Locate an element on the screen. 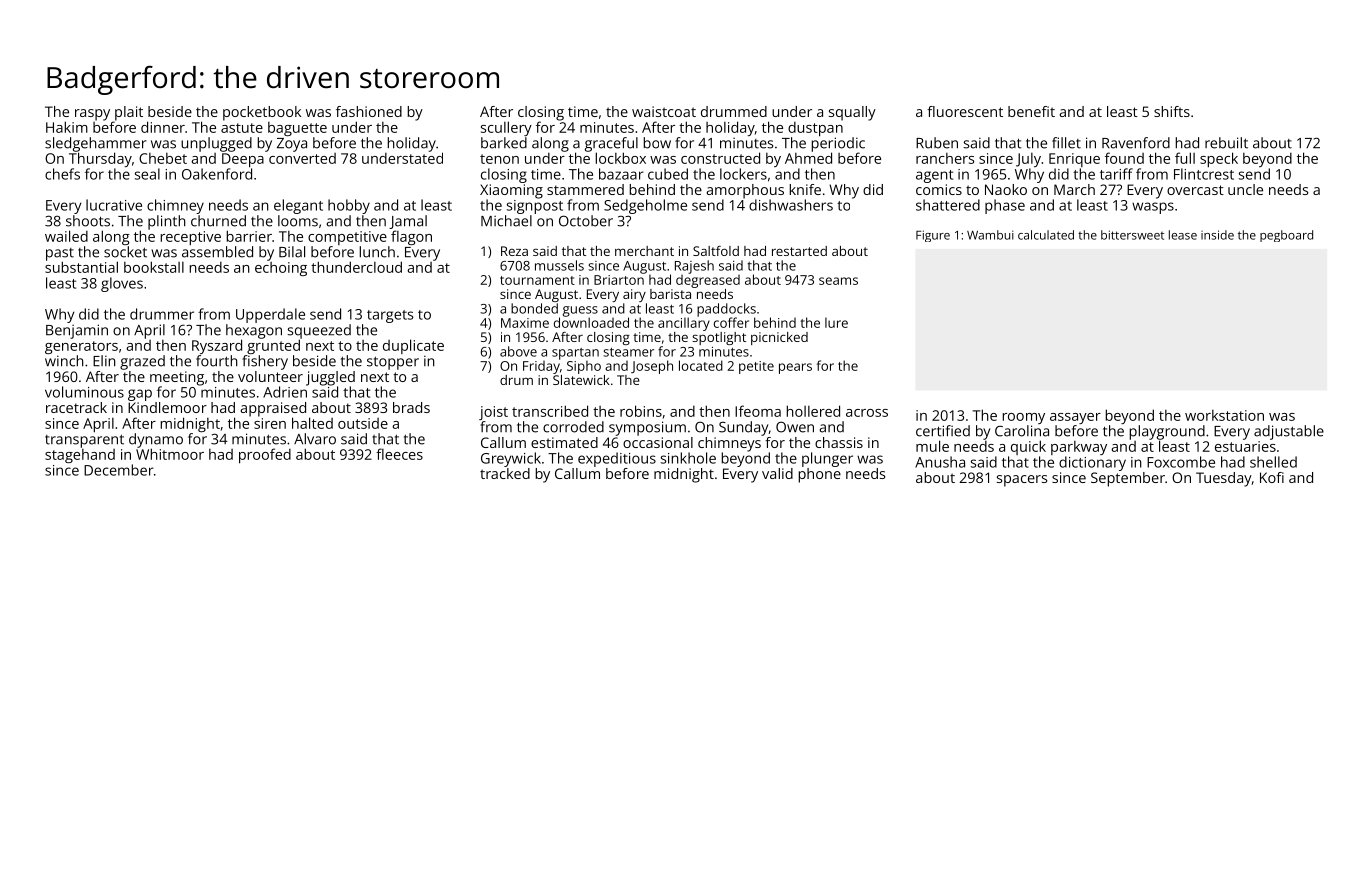  coffer is located at coordinates (731, 322).
